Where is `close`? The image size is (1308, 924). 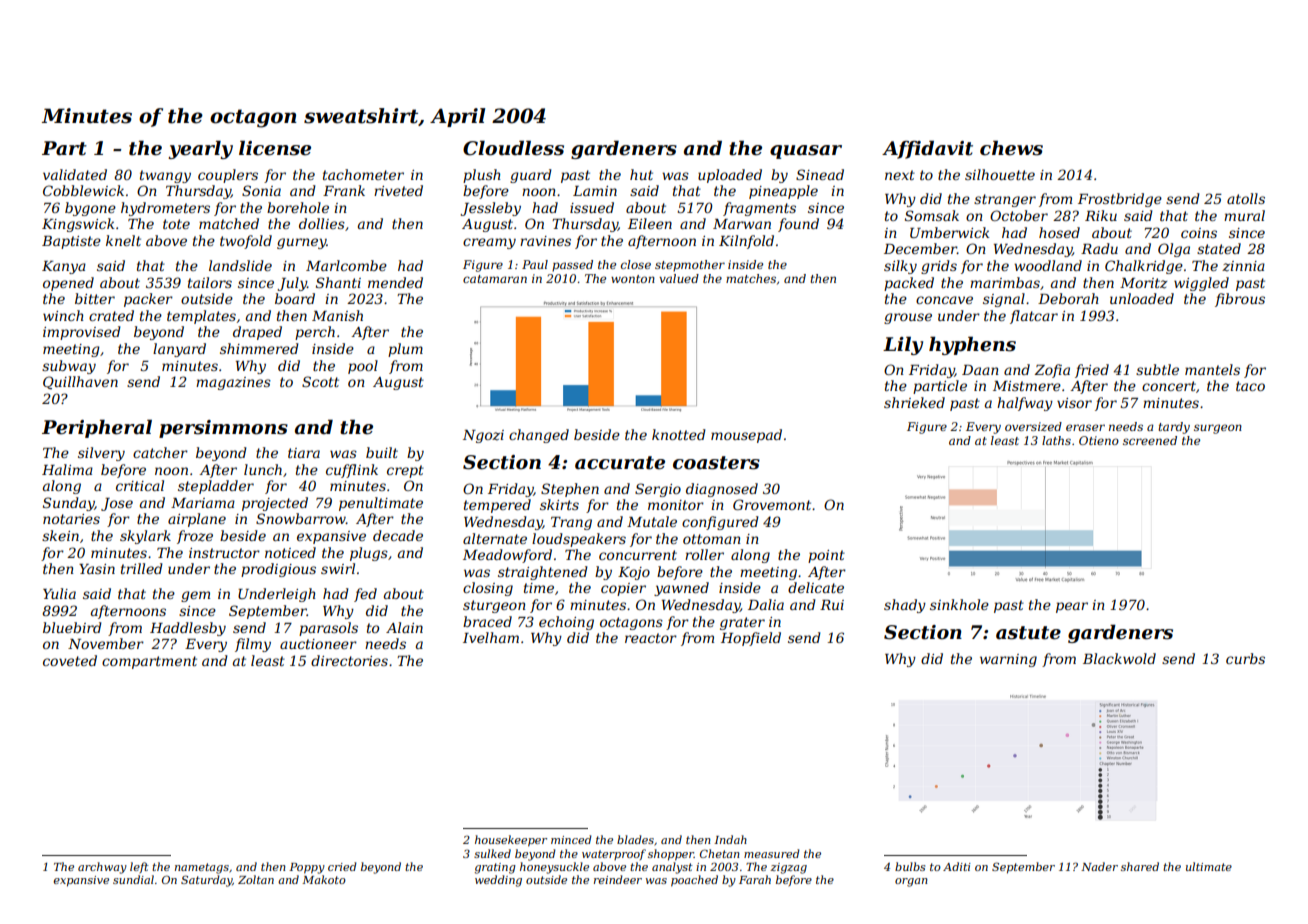
close is located at coordinates (636, 264).
